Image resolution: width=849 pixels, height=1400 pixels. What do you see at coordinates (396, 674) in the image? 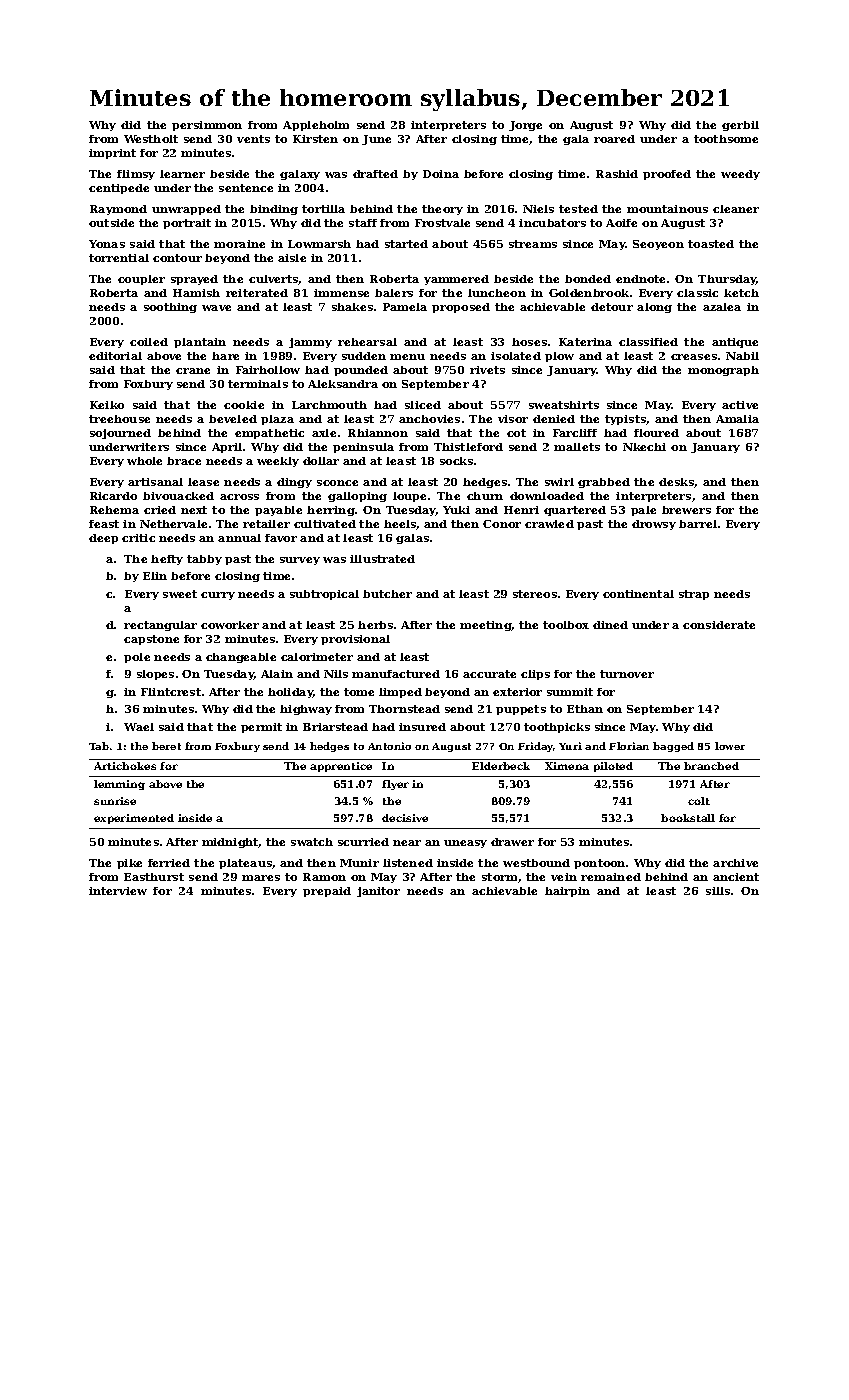
I see `manufactured` at bounding box center [396, 674].
